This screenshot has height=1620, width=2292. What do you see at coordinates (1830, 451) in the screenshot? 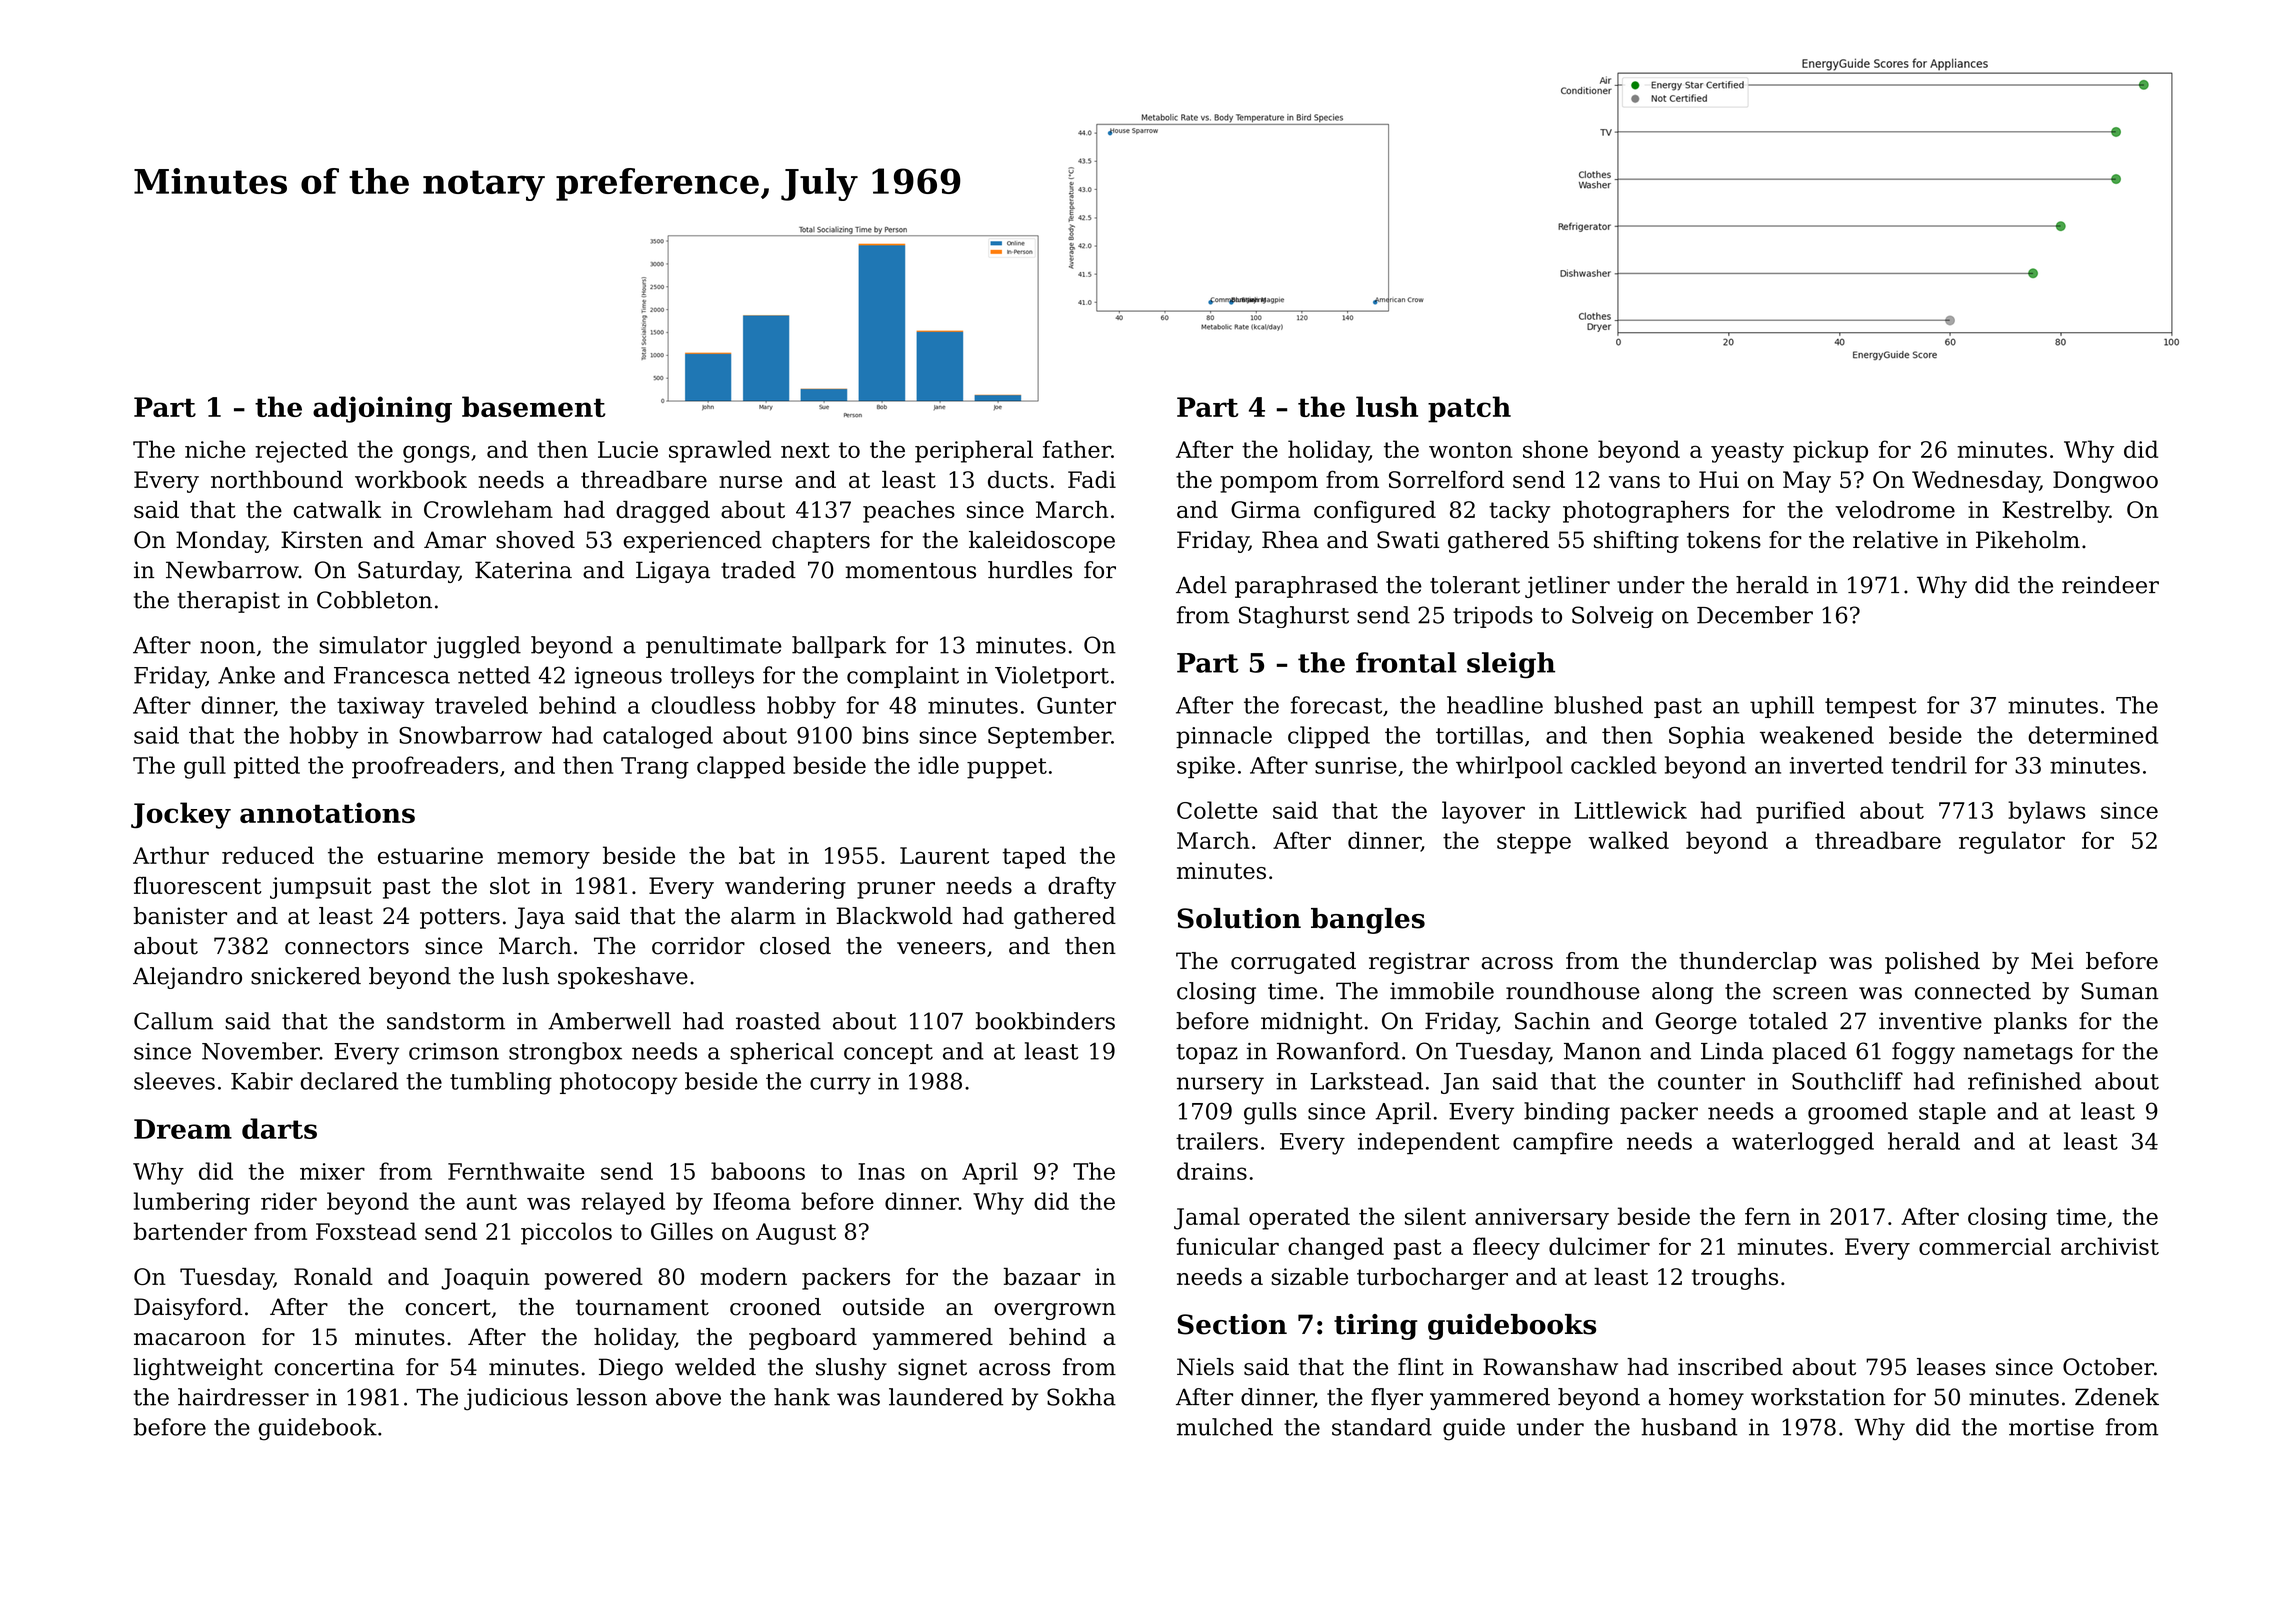
I see `pickup` at bounding box center [1830, 451].
